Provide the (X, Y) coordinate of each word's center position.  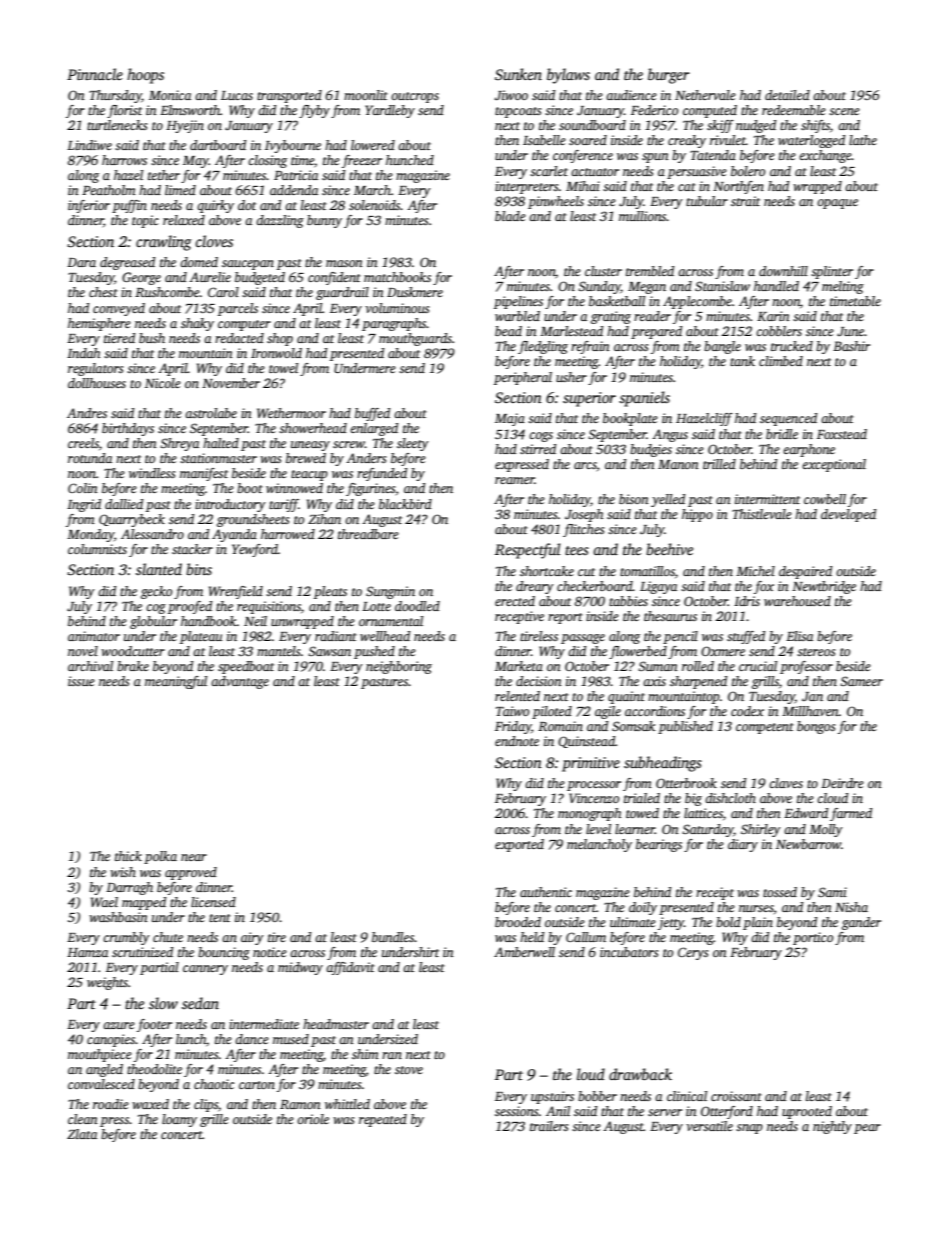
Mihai (583, 186)
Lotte (376, 606)
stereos (816, 652)
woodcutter (133, 651)
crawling (164, 243)
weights (107, 983)
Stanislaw (722, 286)
